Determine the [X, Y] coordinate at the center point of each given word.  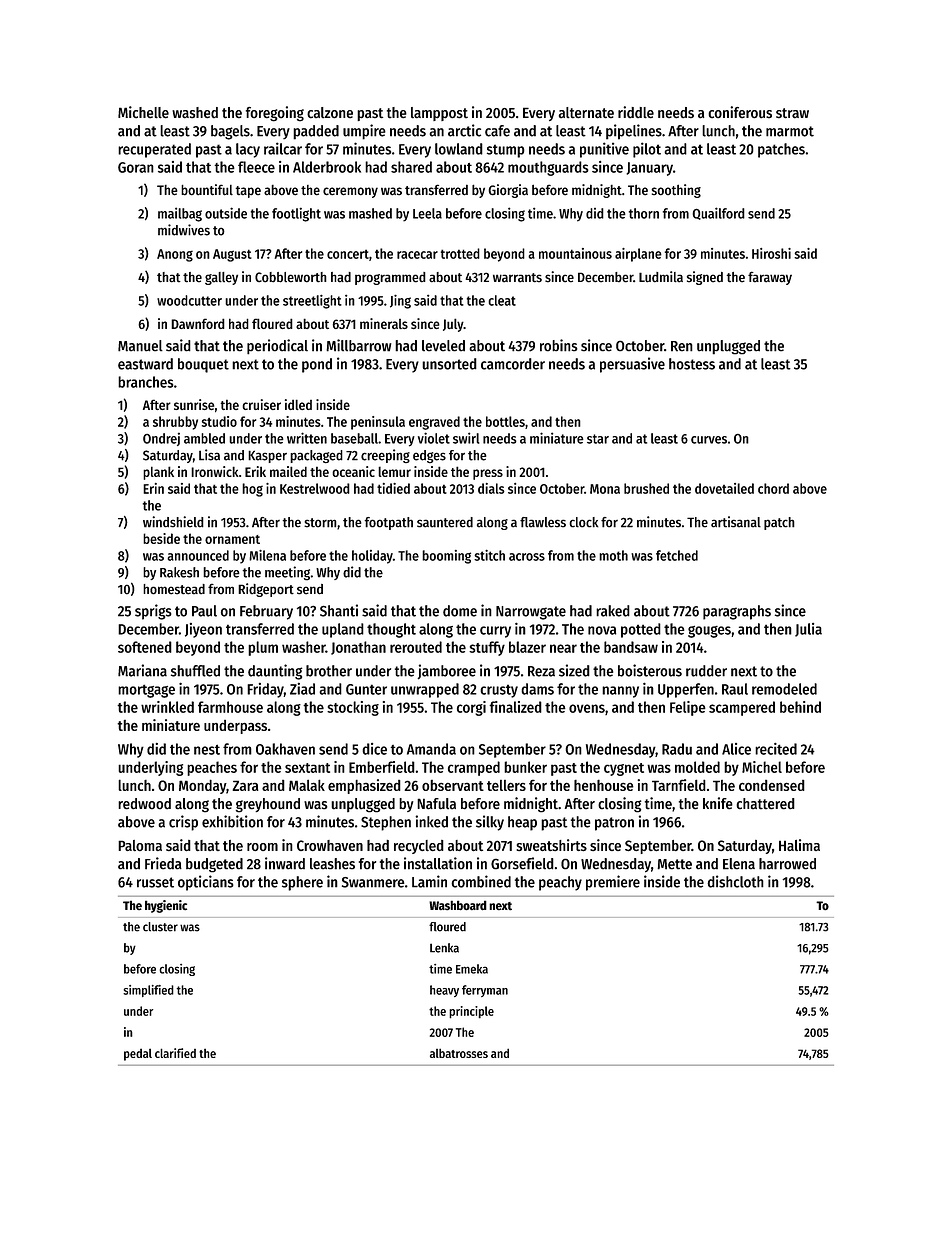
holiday [372, 557]
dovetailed [724, 488]
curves [709, 440]
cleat [502, 300]
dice [374, 749]
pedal [138, 1054]
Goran [136, 167]
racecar [417, 255]
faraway [770, 278]
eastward [145, 364]
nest [207, 749]
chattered [765, 804]
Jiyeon [203, 630]
